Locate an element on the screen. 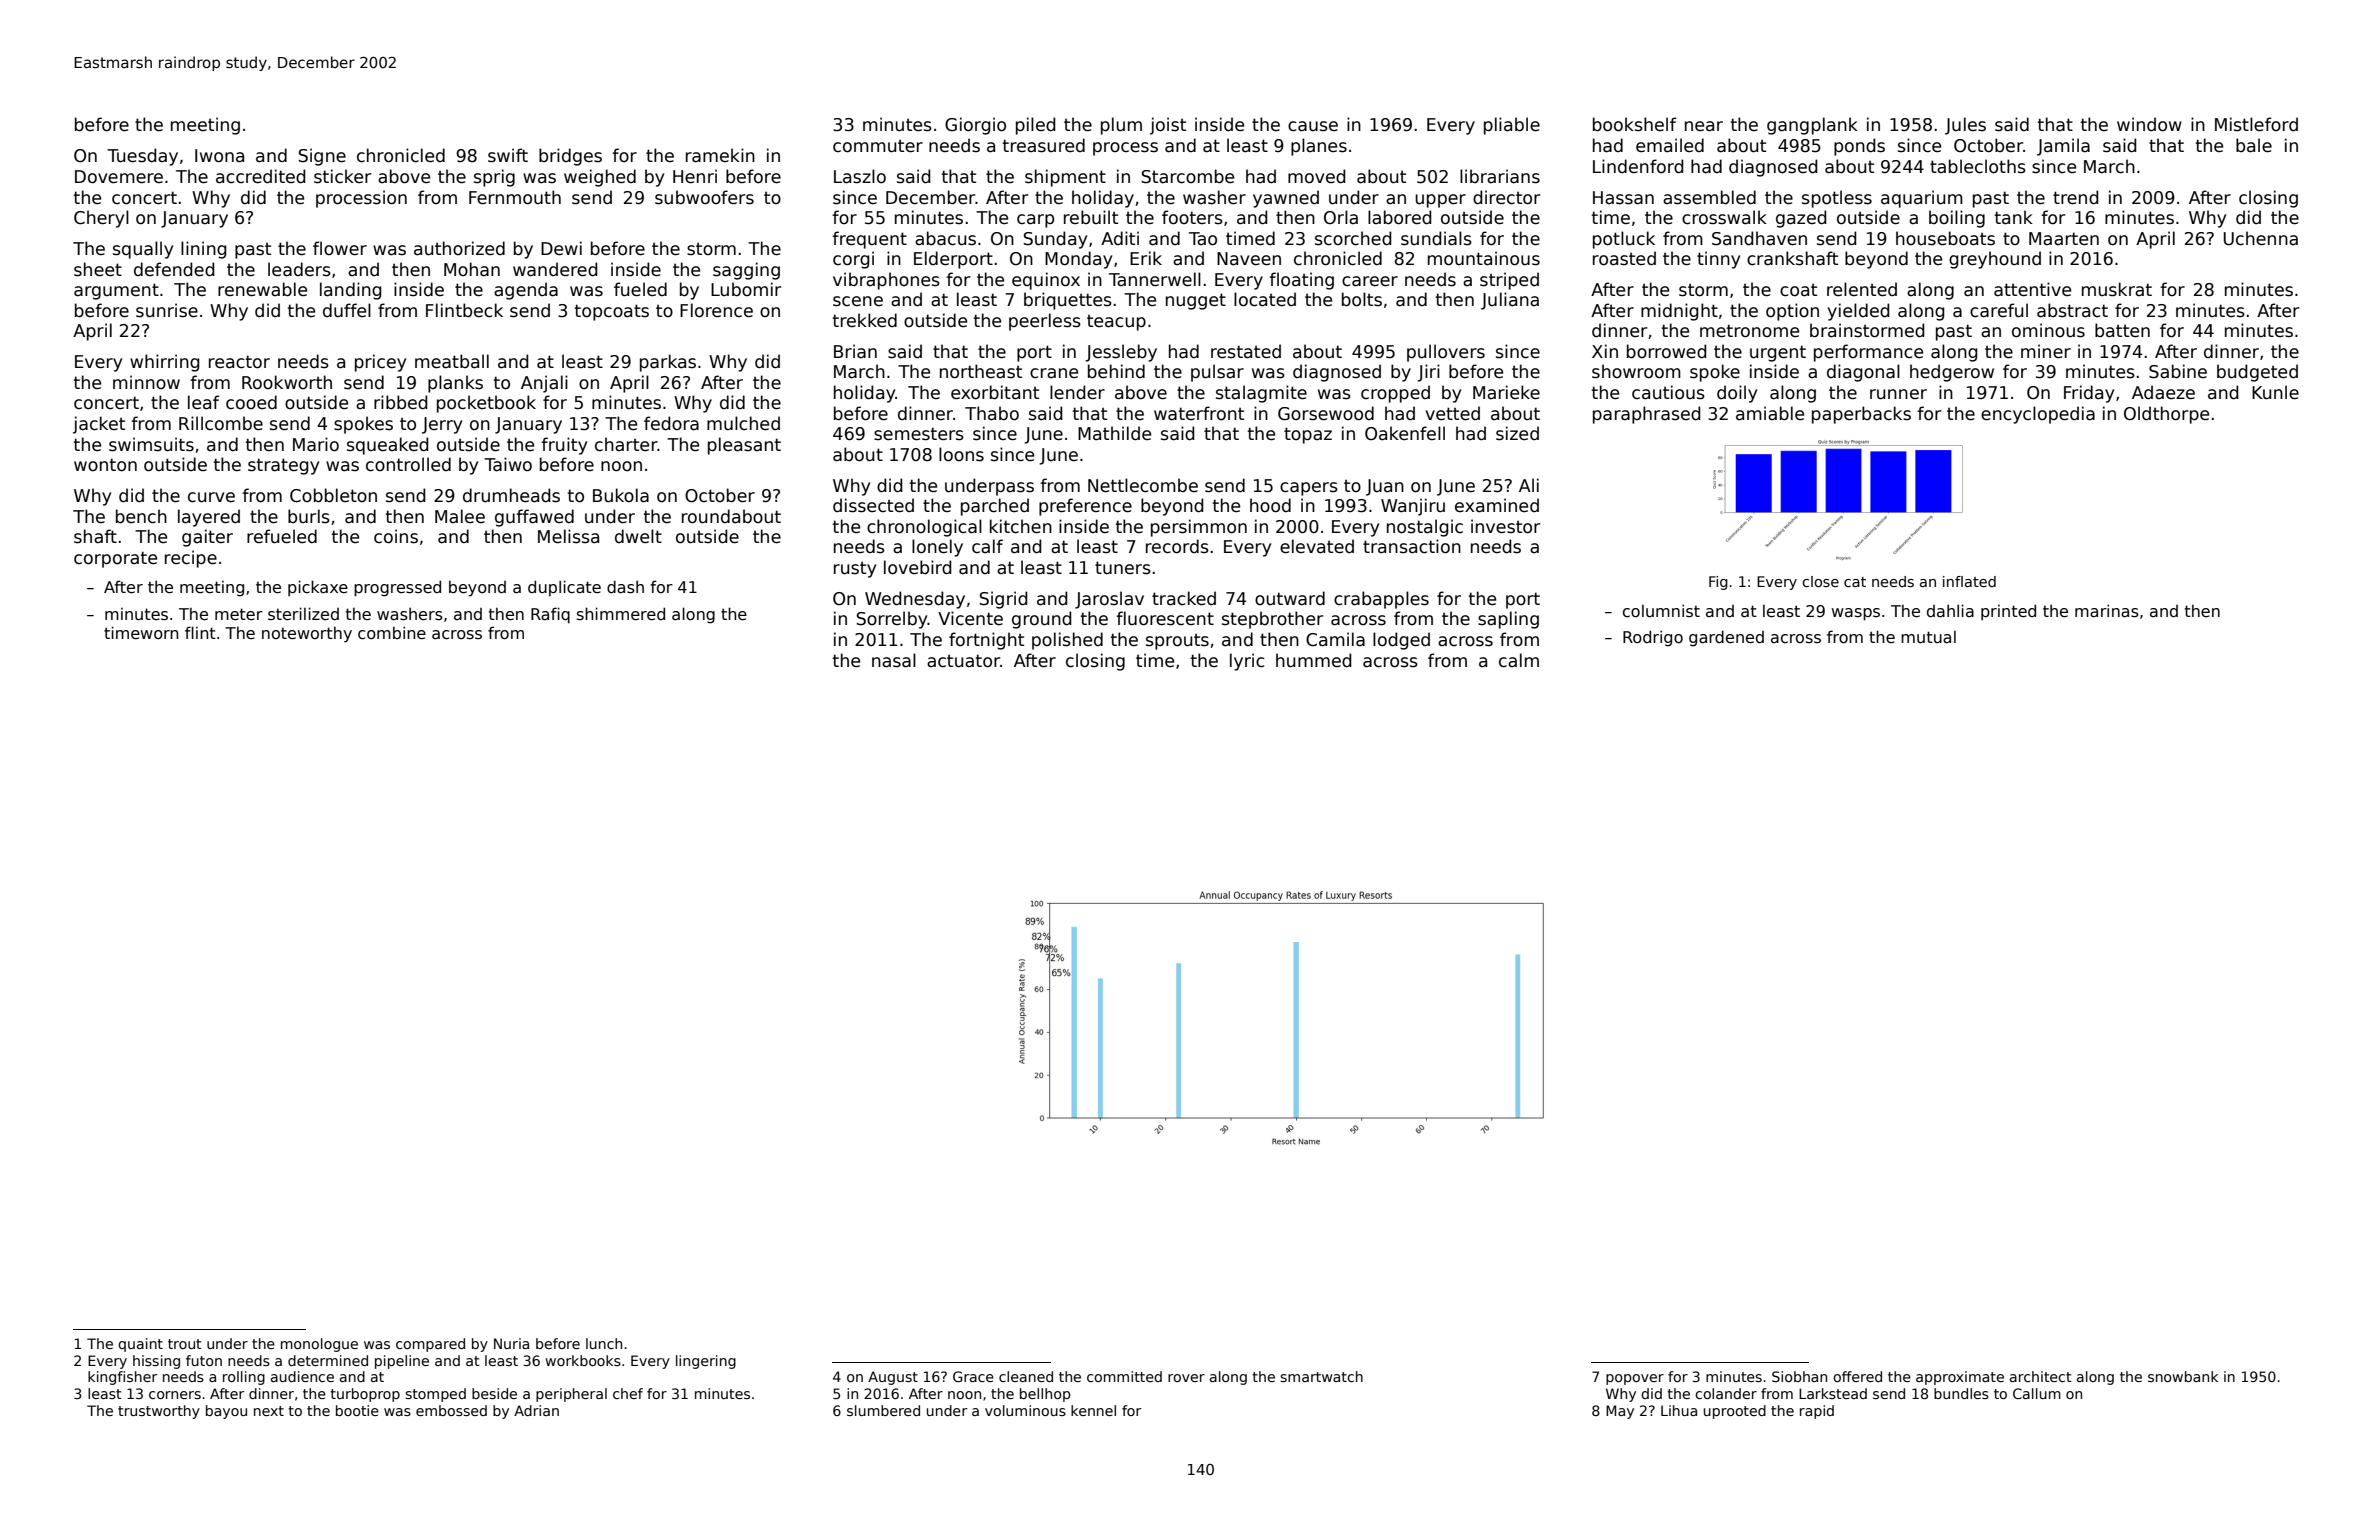 Image resolution: width=2373 pixels, height=1535 pixels. actuator is located at coordinates (963, 661).
